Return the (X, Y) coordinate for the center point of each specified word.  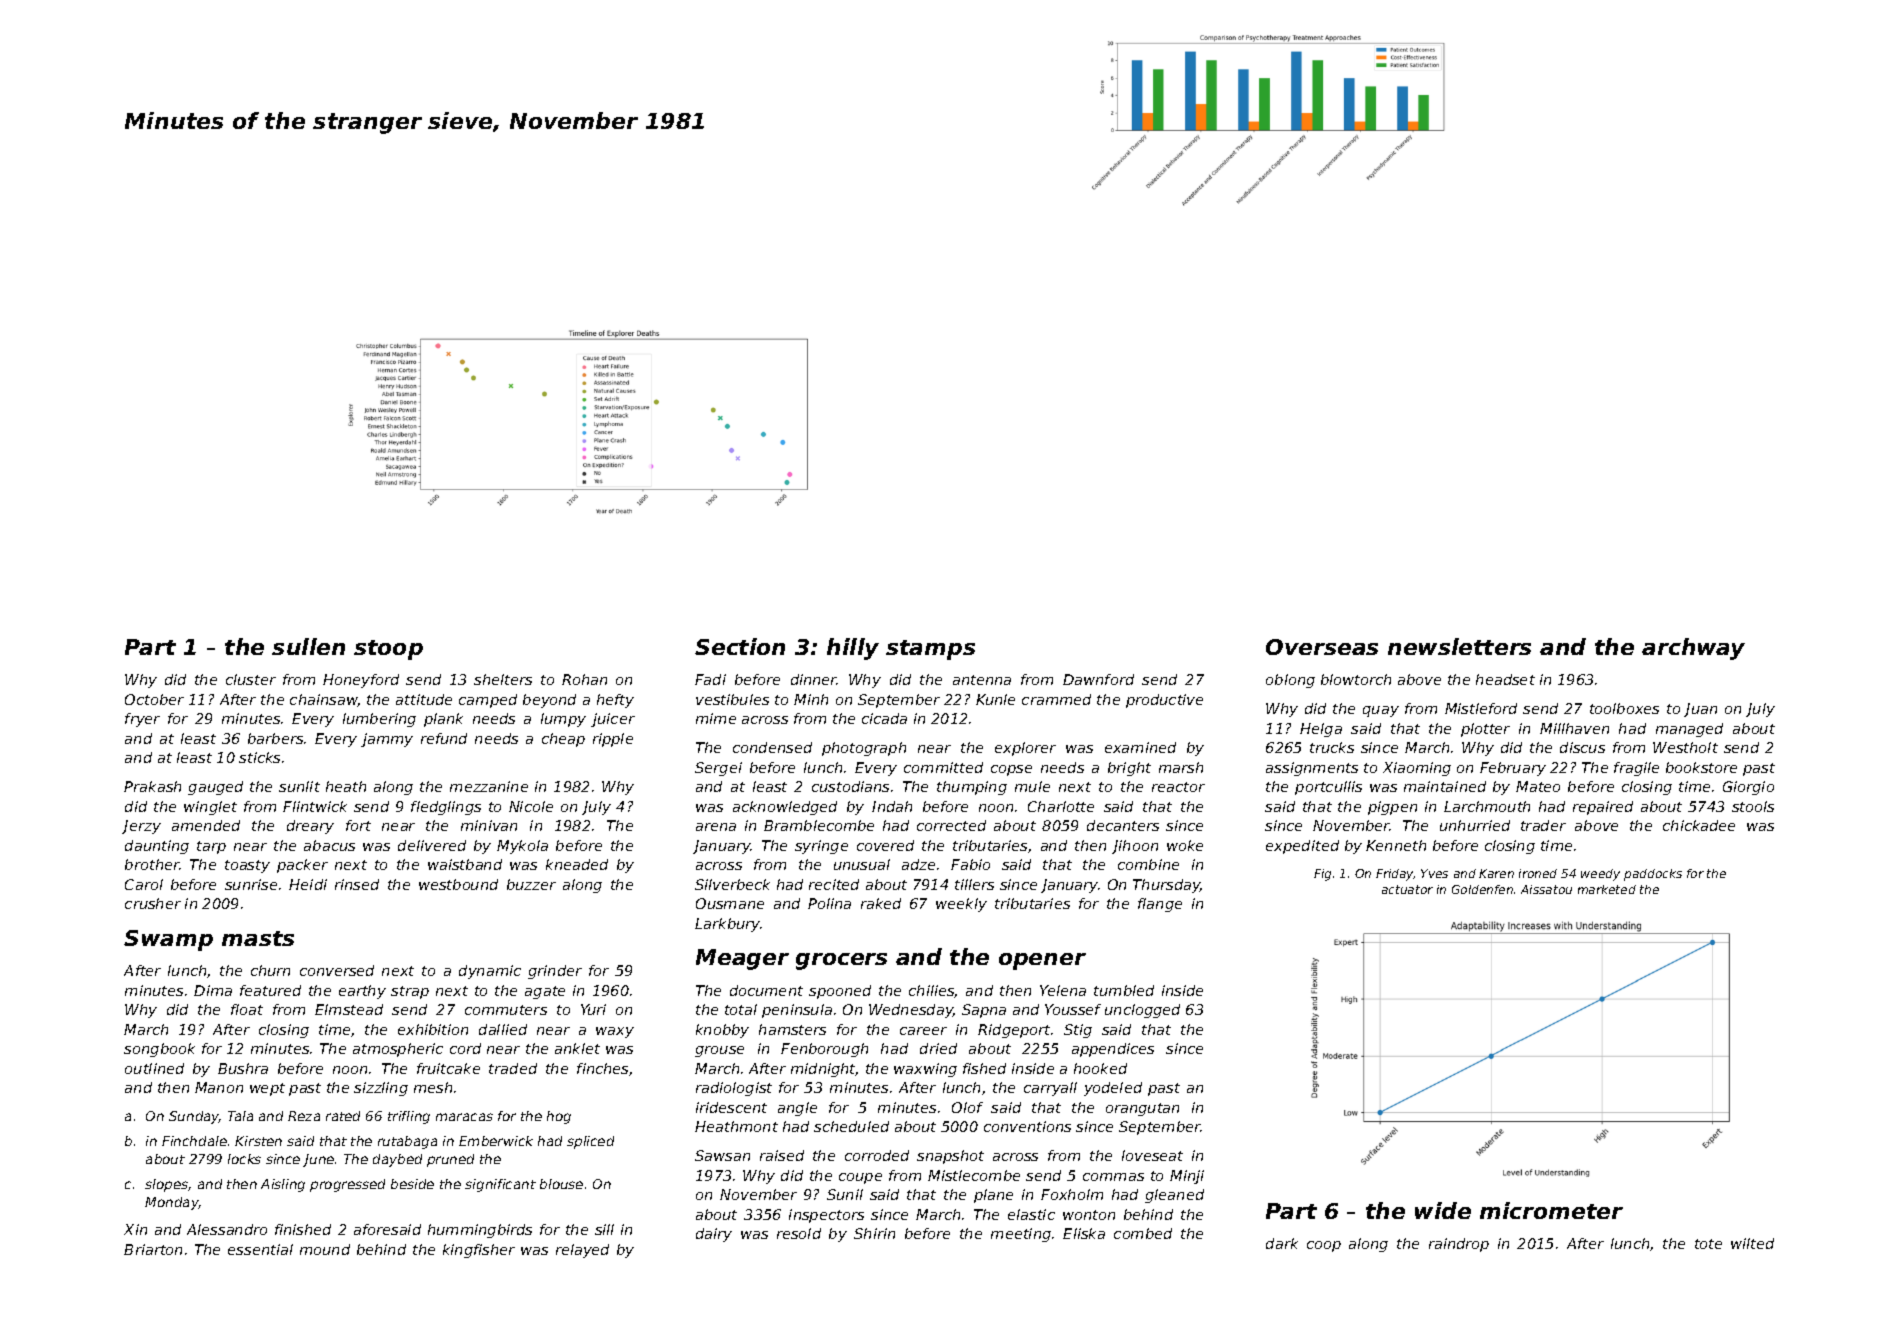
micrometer (1551, 1210)
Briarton (153, 1249)
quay (1381, 711)
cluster (251, 679)
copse (1011, 770)
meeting (1021, 1235)
